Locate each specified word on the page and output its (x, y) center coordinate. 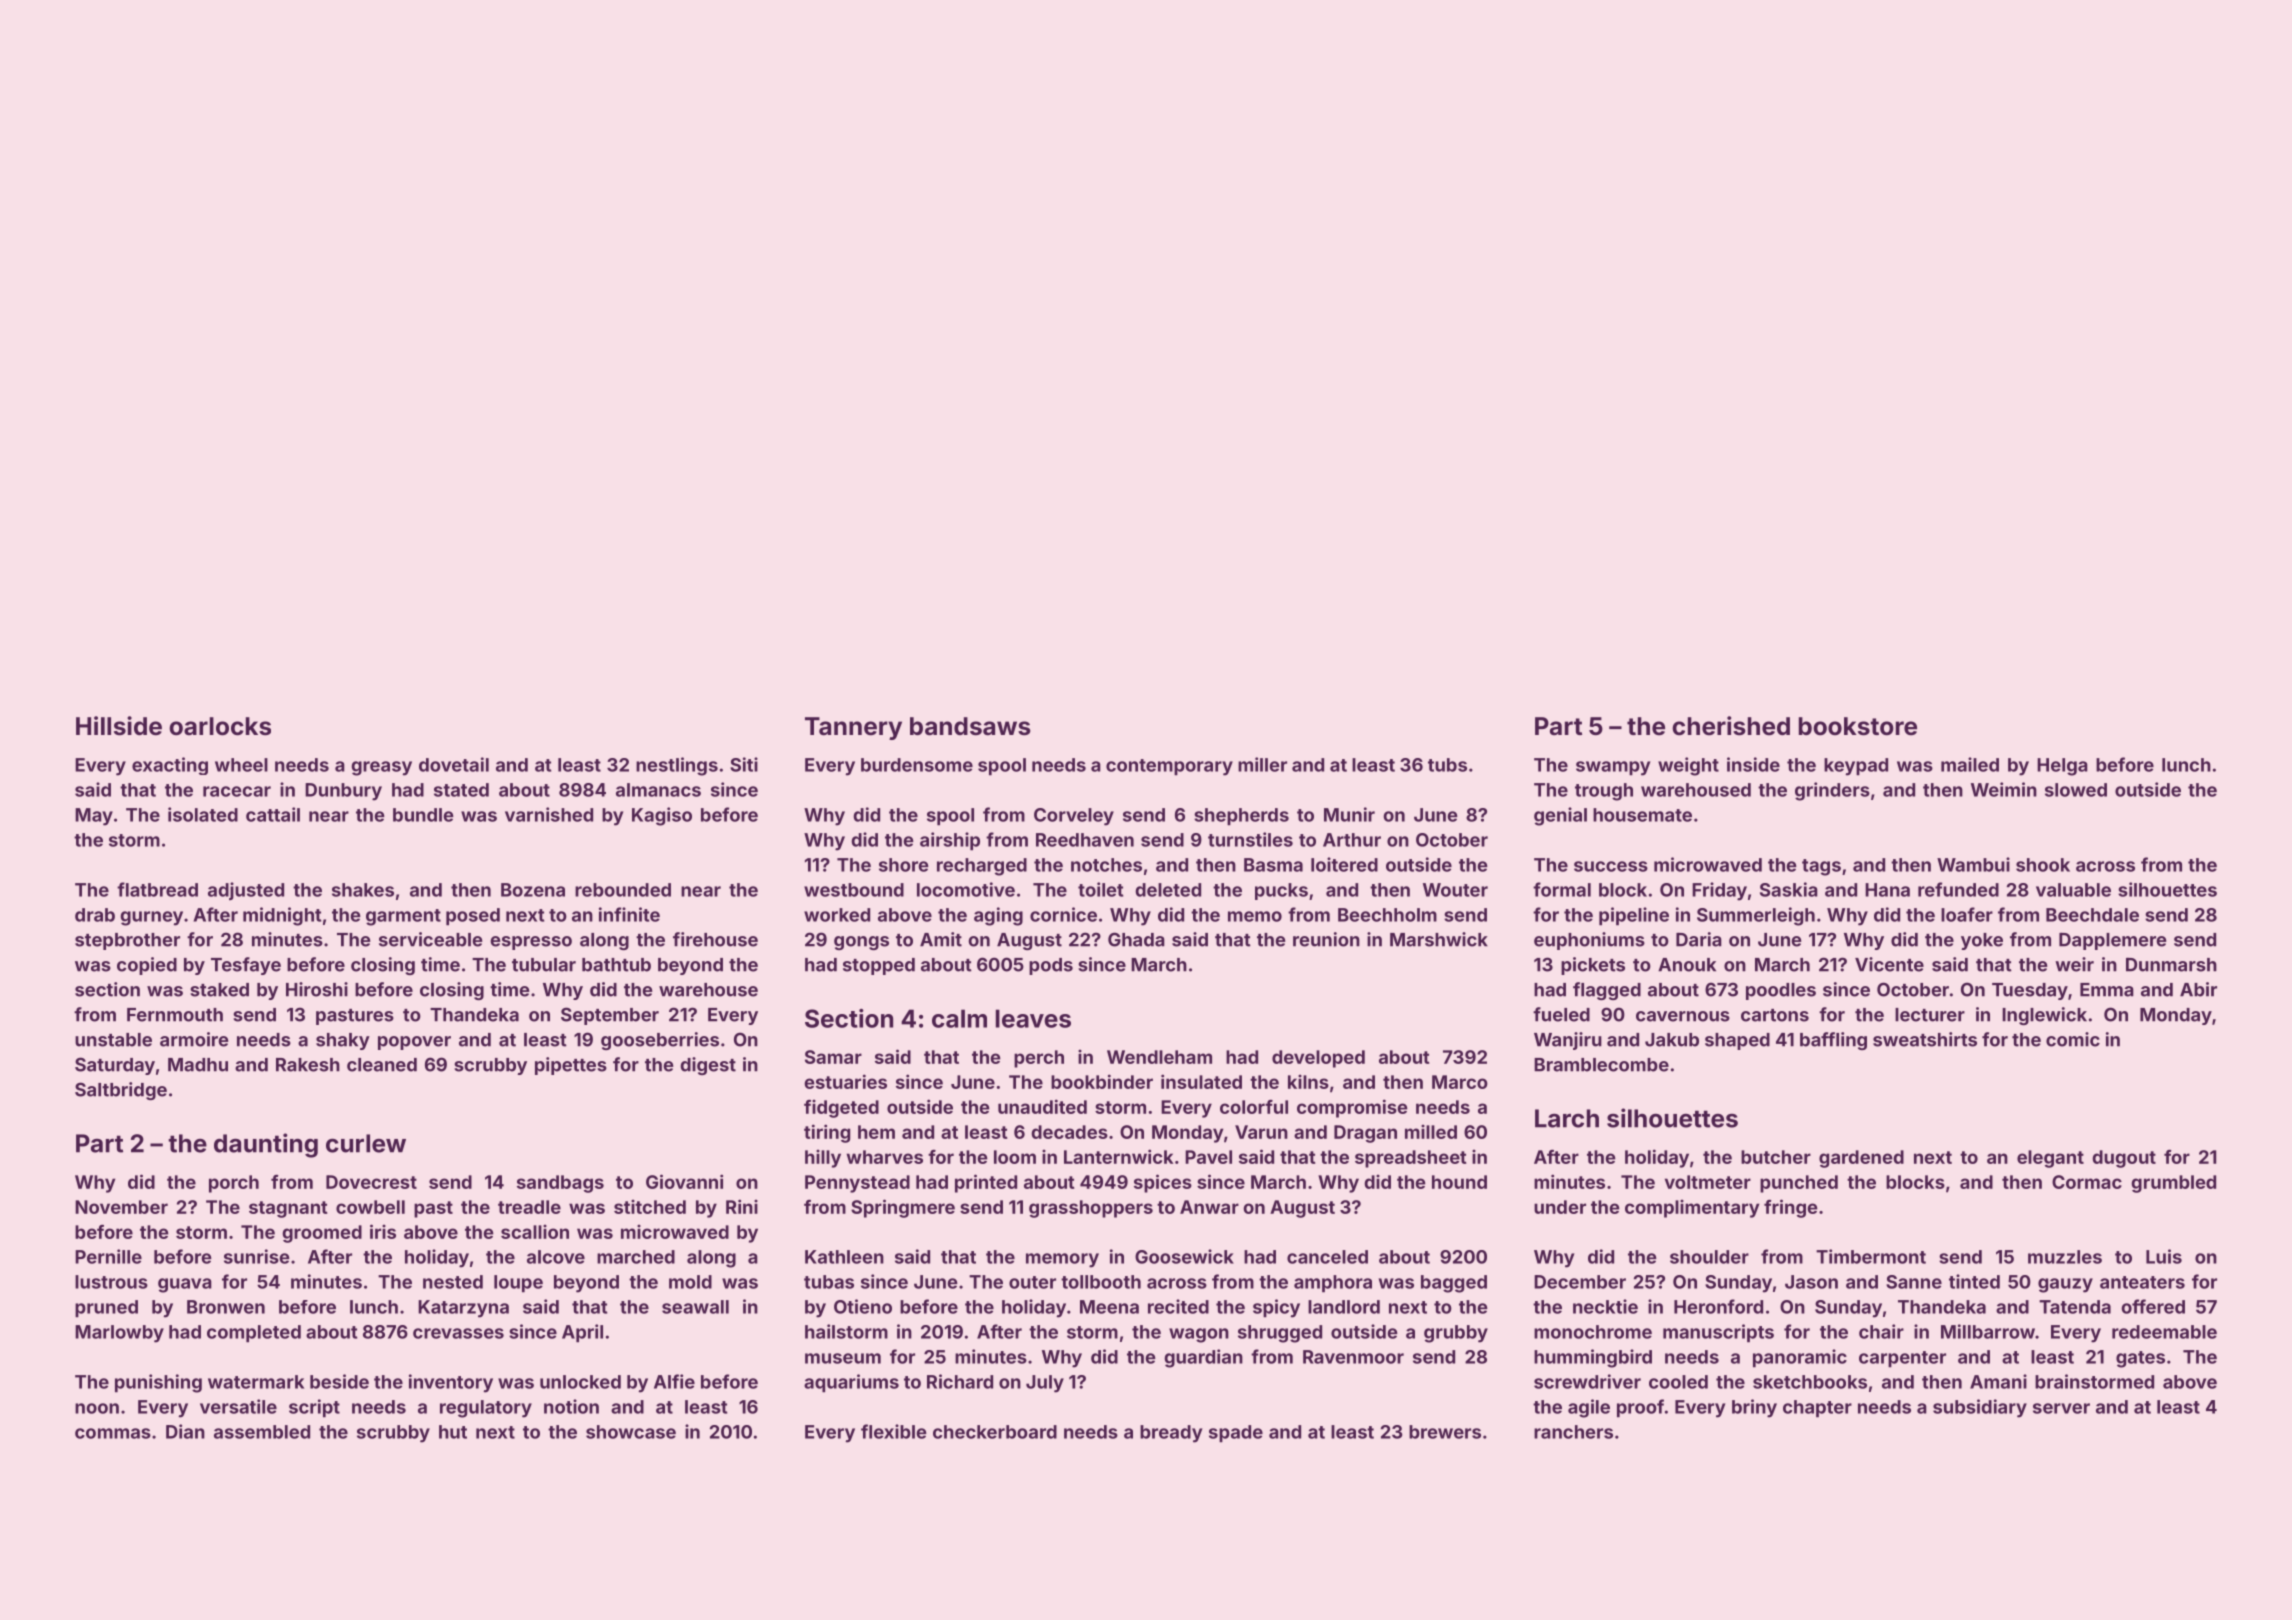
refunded (1958, 889)
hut (453, 1432)
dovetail (454, 764)
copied (147, 966)
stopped (879, 966)
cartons (1775, 1015)
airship (950, 841)
